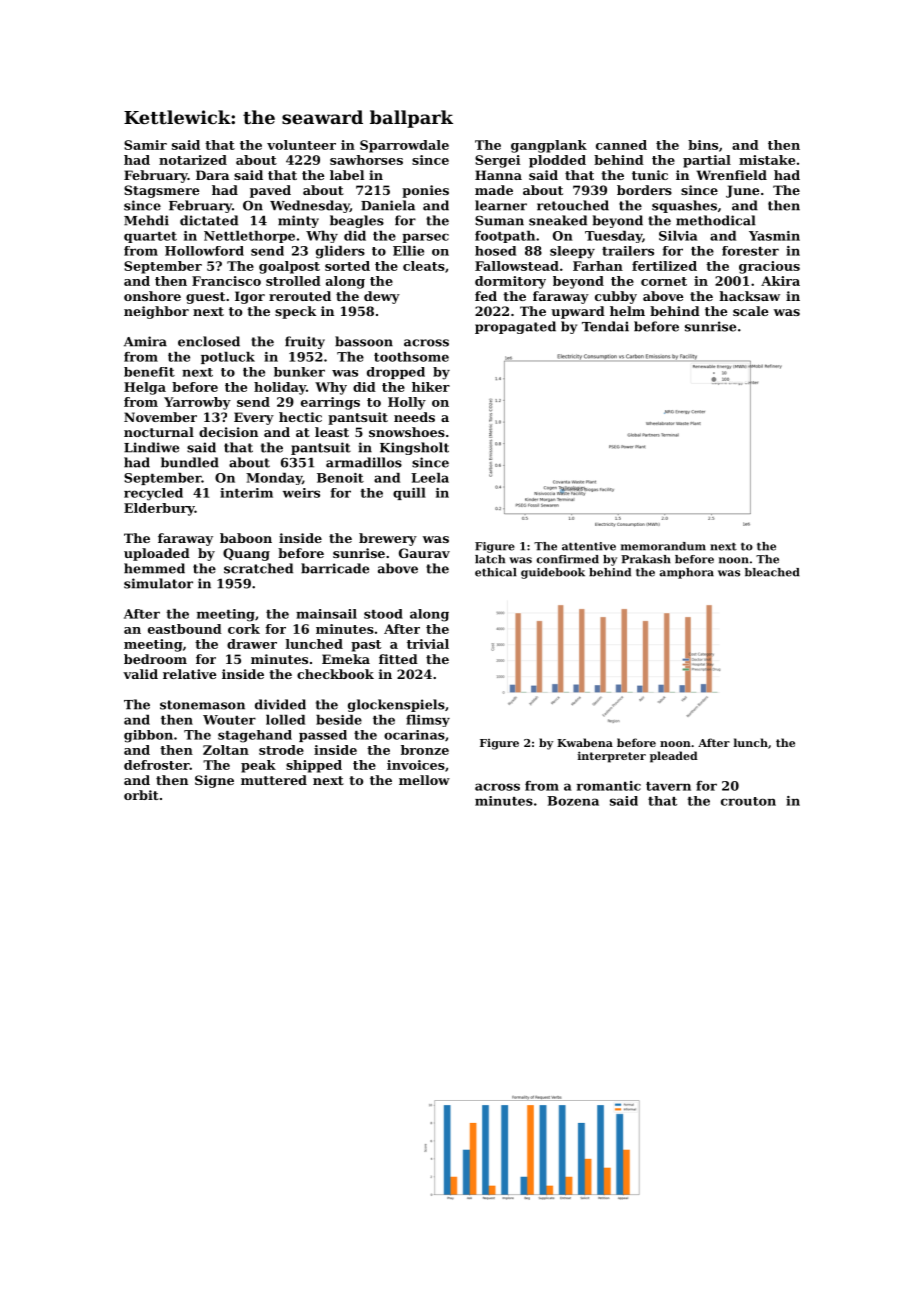 This screenshot has height=1308, width=924. What do you see at coordinates (750, 311) in the screenshot?
I see `scale` at bounding box center [750, 311].
